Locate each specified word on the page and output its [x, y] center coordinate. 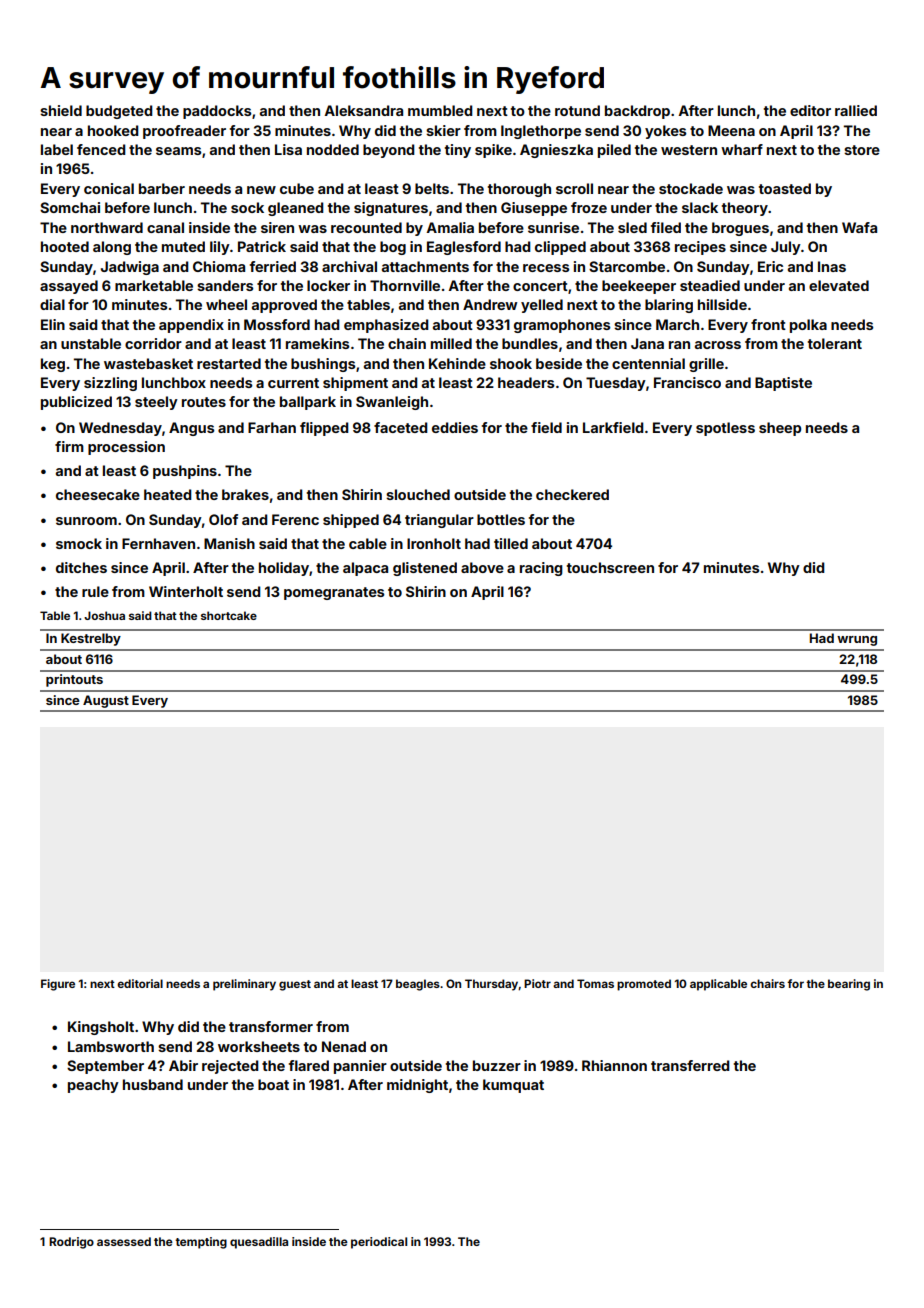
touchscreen [610, 567]
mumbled [440, 110]
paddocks [217, 112]
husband [153, 1084]
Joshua [104, 615]
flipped [324, 429]
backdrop [637, 112]
